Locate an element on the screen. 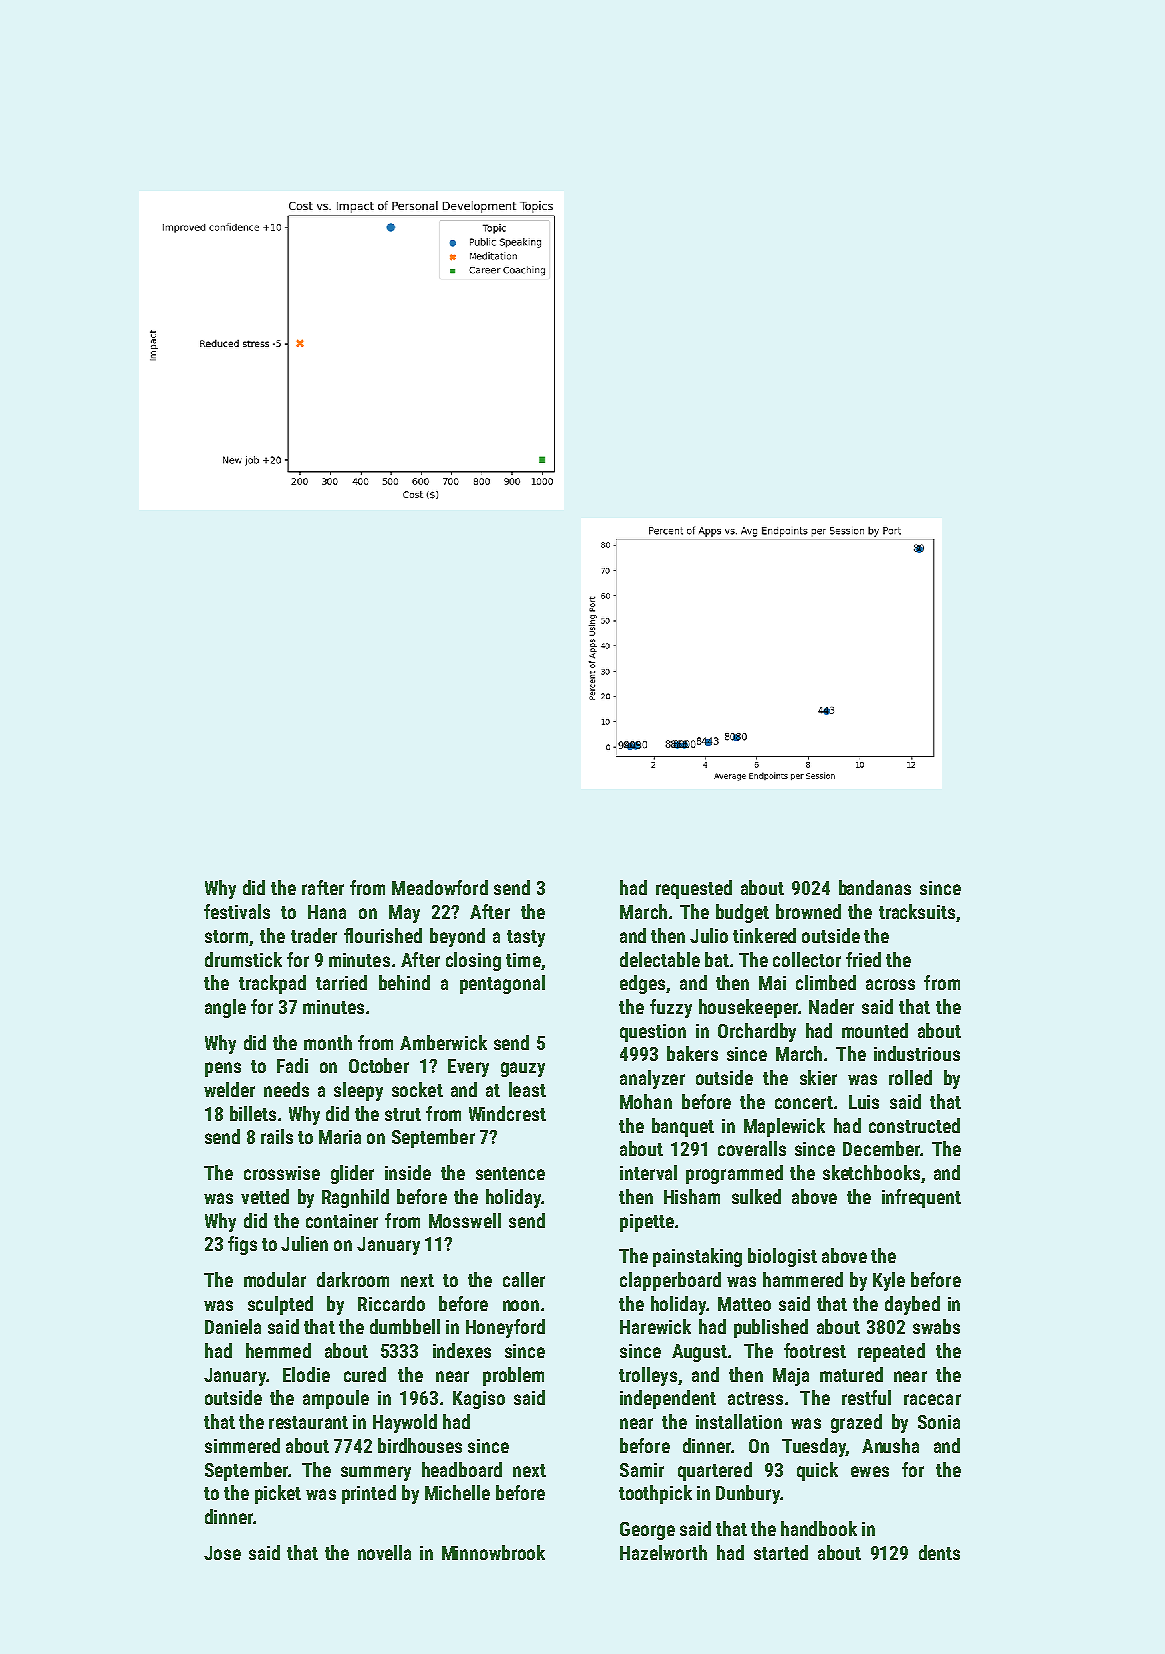  Julien is located at coordinates (304, 1243).
